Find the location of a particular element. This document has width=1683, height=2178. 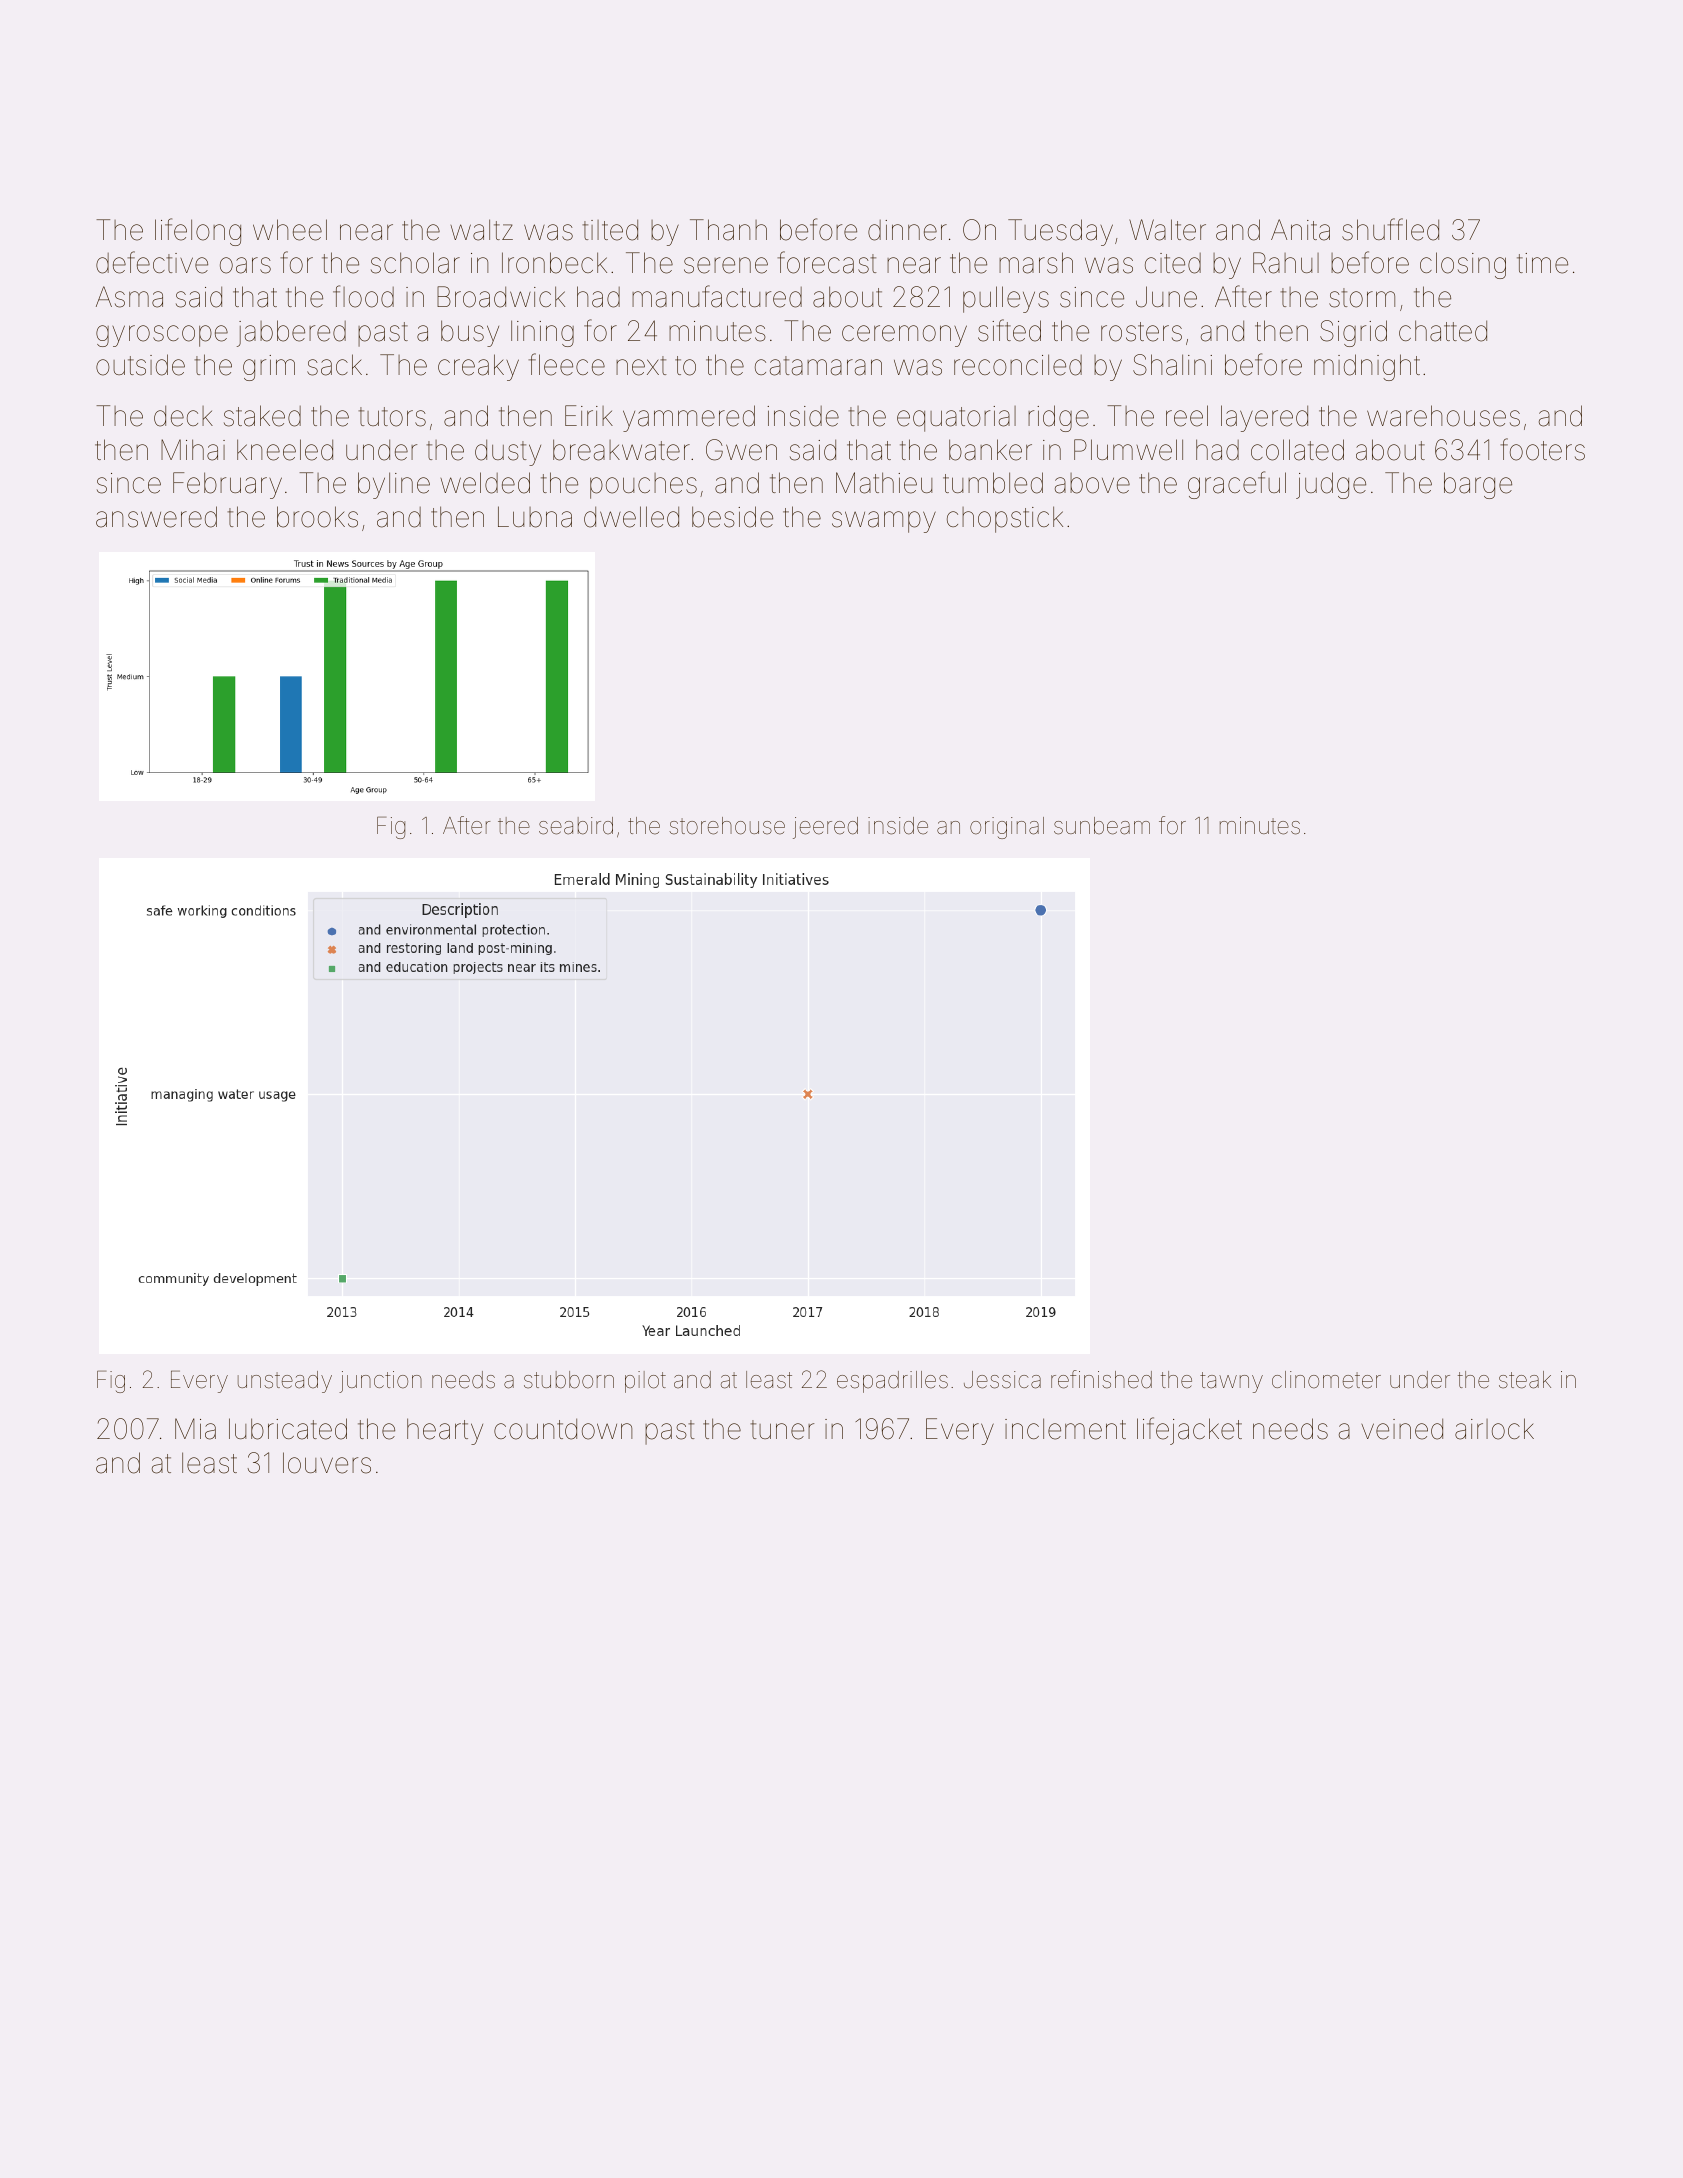

unsteady is located at coordinates (285, 1382).
